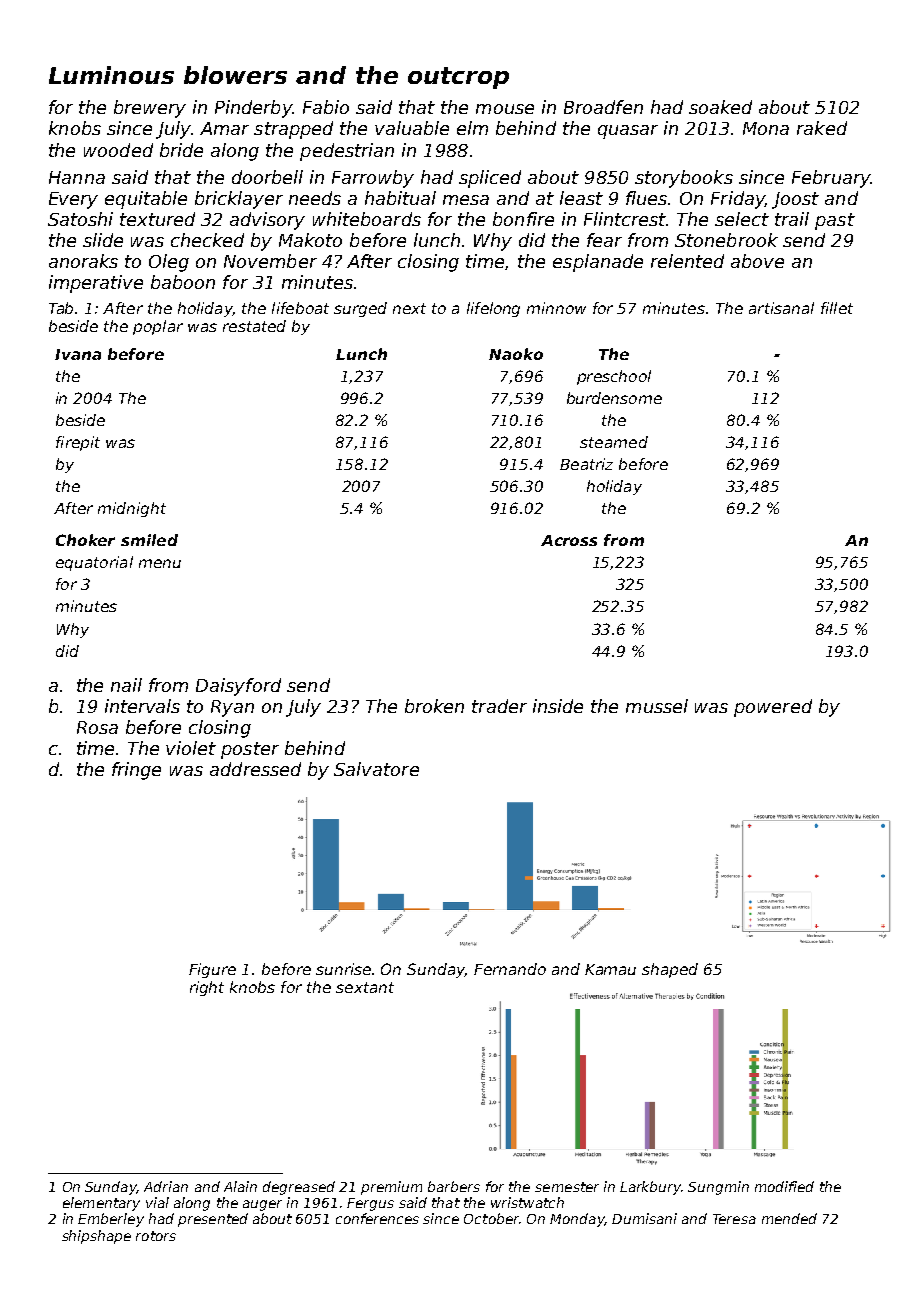  What do you see at coordinates (212, 970) in the screenshot?
I see `Figure` at bounding box center [212, 970].
